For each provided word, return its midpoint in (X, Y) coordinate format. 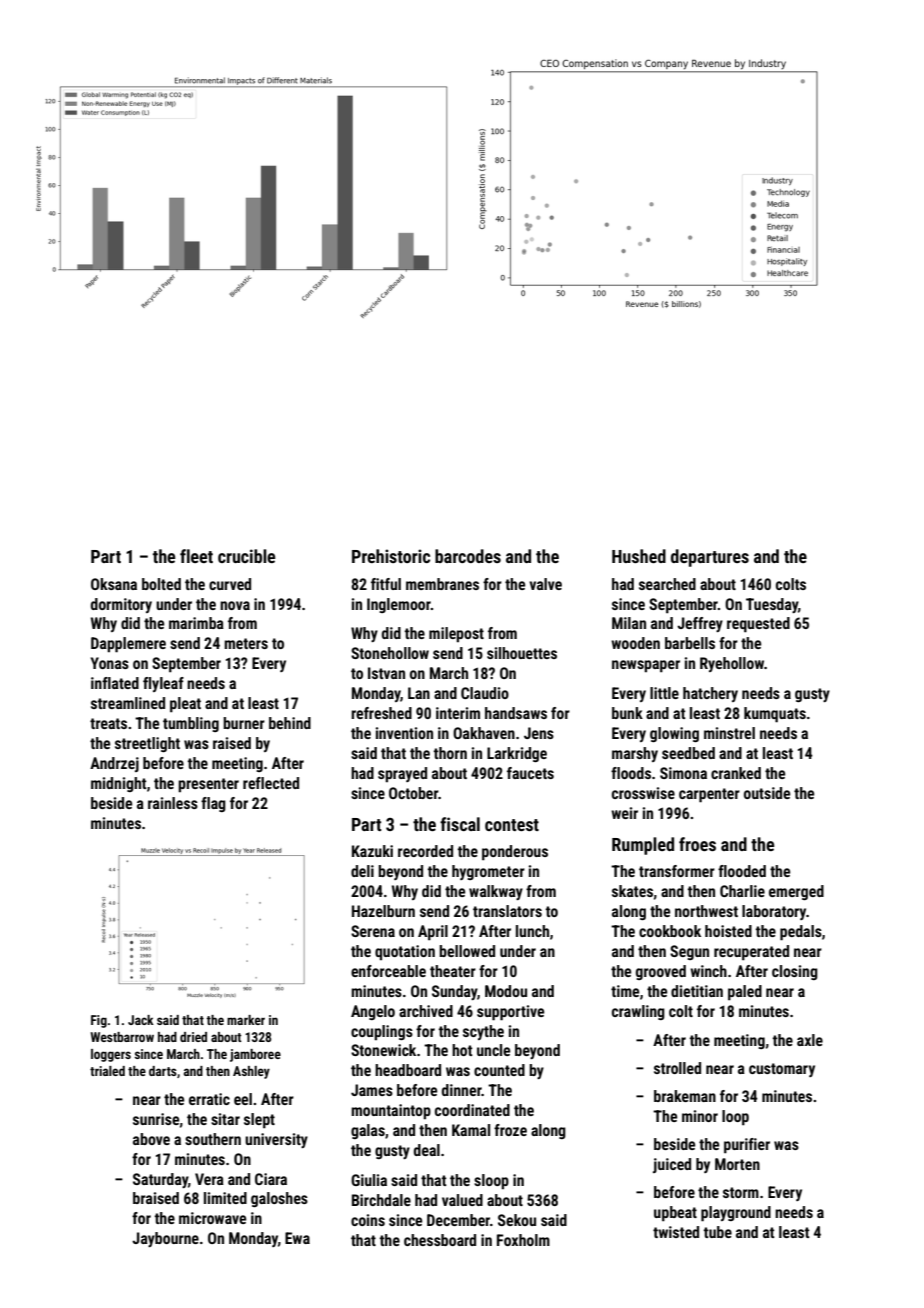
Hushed (639, 556)
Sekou (517, 1220)
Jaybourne (165, 1239)
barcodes (468, 556)
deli (362, 871)
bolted (161, 584)
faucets (530, 773)
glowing (674, 734)
